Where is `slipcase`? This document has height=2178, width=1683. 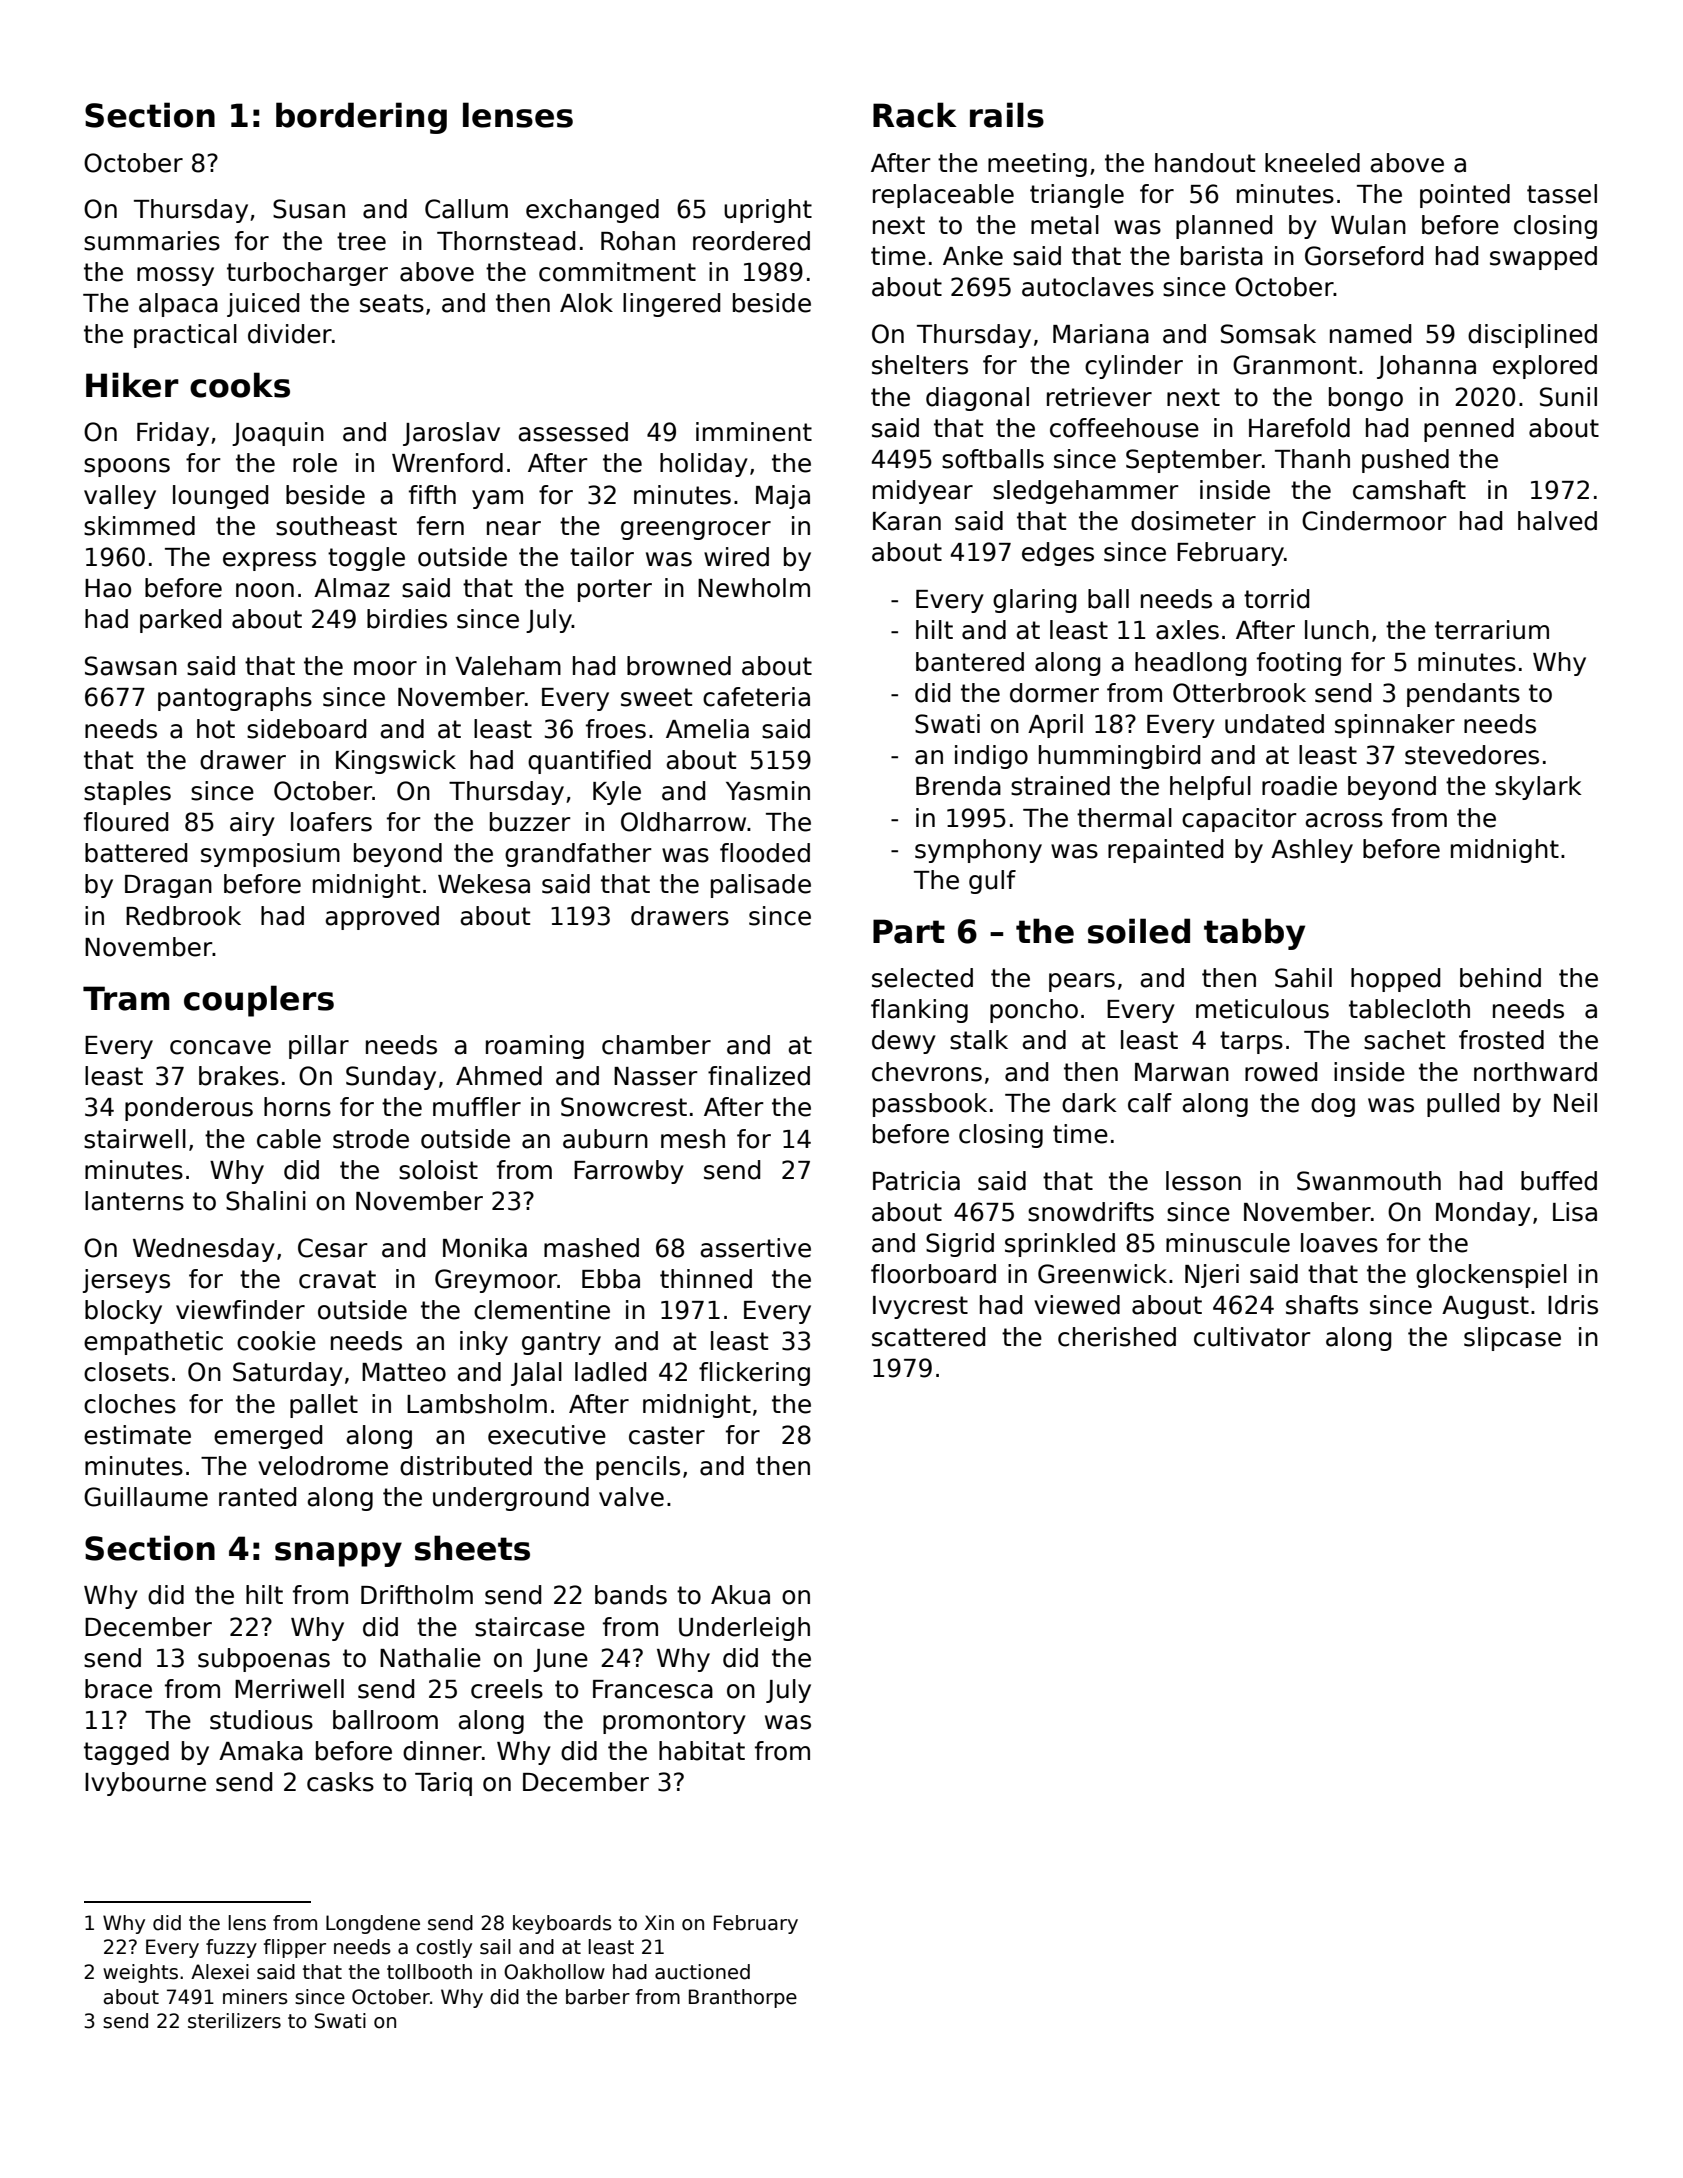 slipcase is located at coordinates (1512, 1339).
